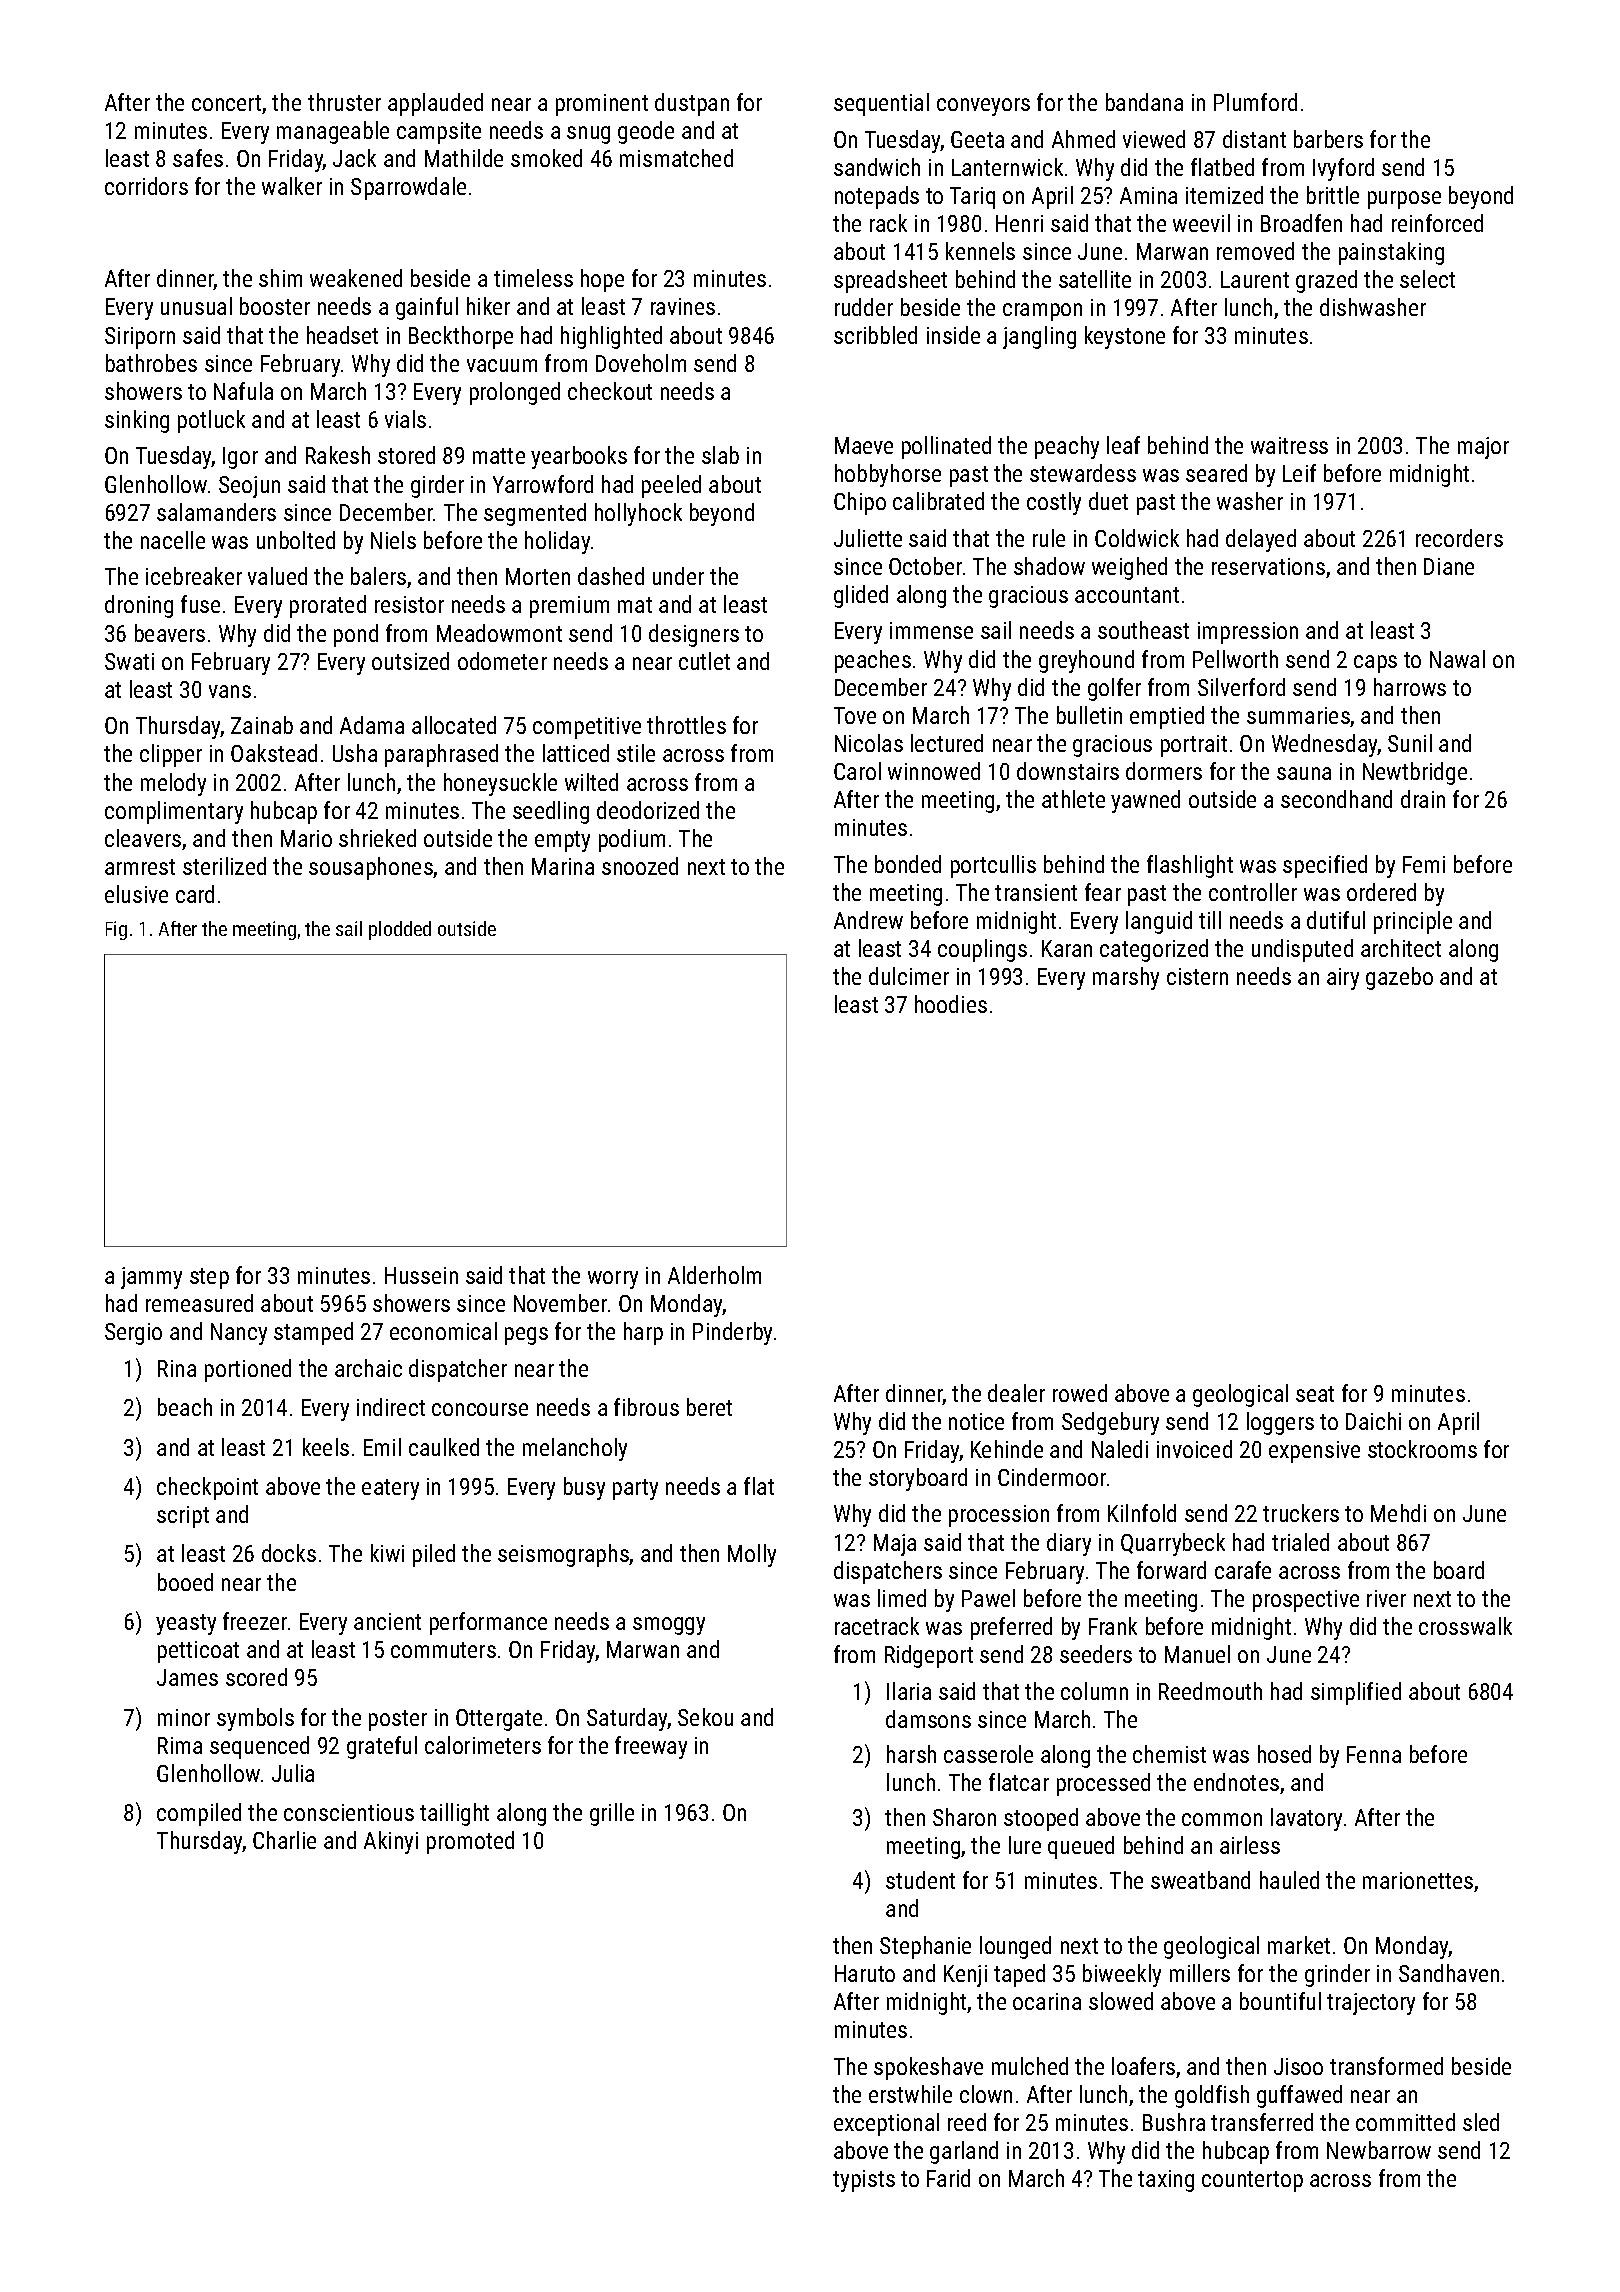 This document has width=1620, height=2292. I want to click on Plumford, so click(1255, 102).
